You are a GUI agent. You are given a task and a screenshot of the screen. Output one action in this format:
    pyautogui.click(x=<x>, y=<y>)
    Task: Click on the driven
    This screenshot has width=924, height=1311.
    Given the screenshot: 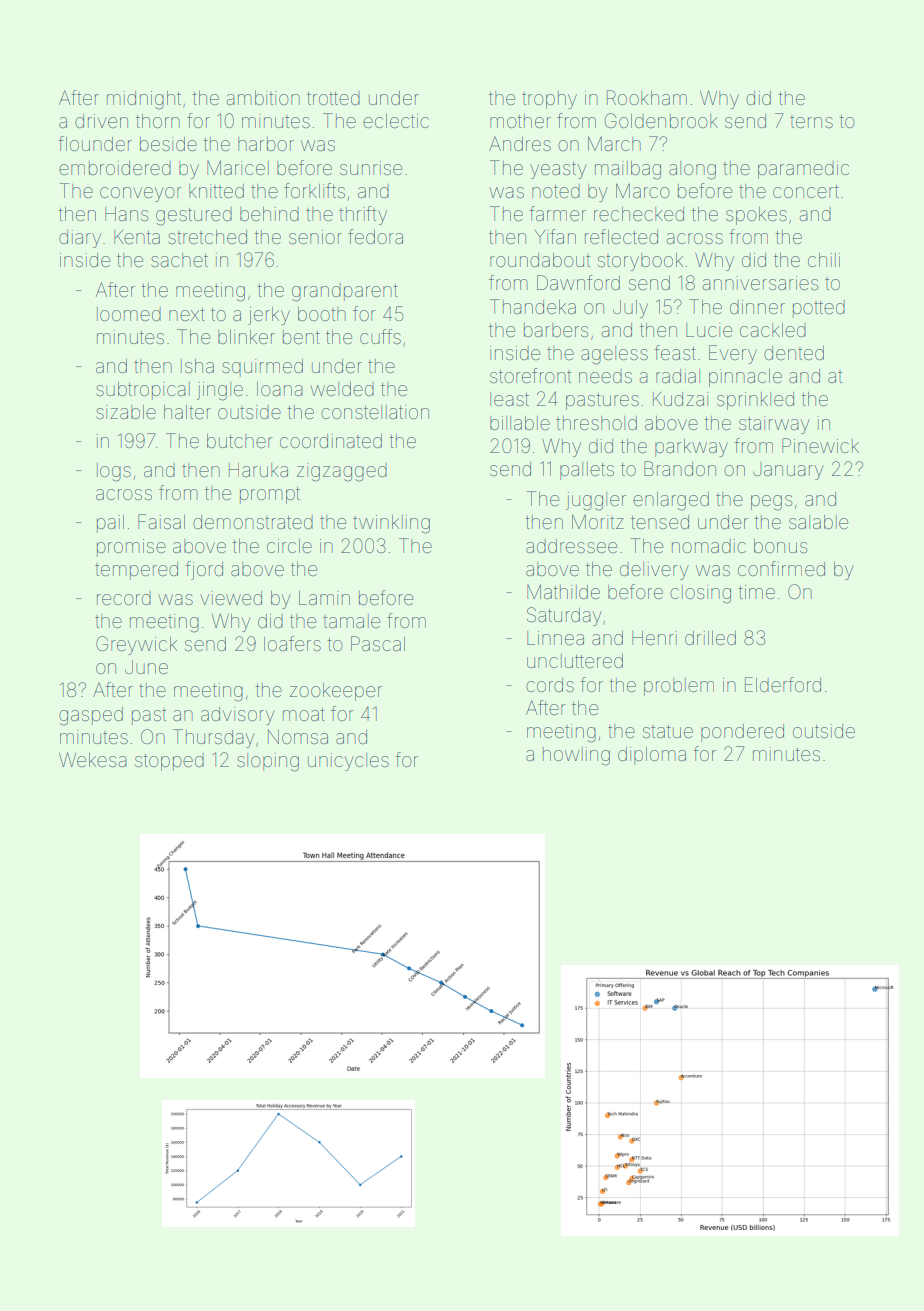 What is the action you would take?
    pyautogui.click(x=101, y=121)
